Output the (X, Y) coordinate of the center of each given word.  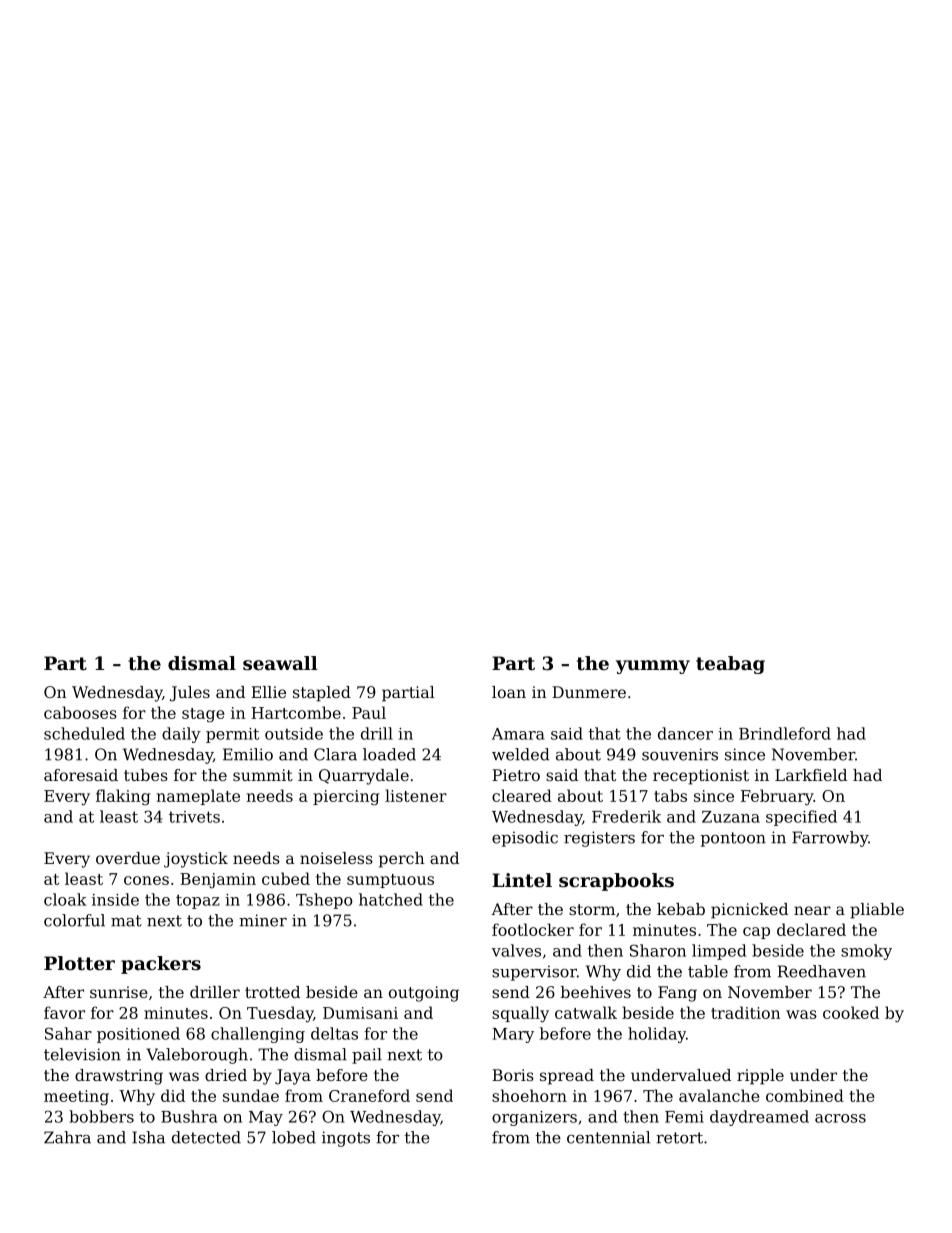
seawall (280, 663)
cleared (522, 795)
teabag (730, 665)
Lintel (522, 880)
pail (367, 1056)
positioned (138, 1035)
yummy (653, 667)
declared (811, 929)
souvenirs (680, 754)
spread (567, 1077)
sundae (251, 1095)
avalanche (719, 1095)
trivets (194, 817)
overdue (128, 858)
